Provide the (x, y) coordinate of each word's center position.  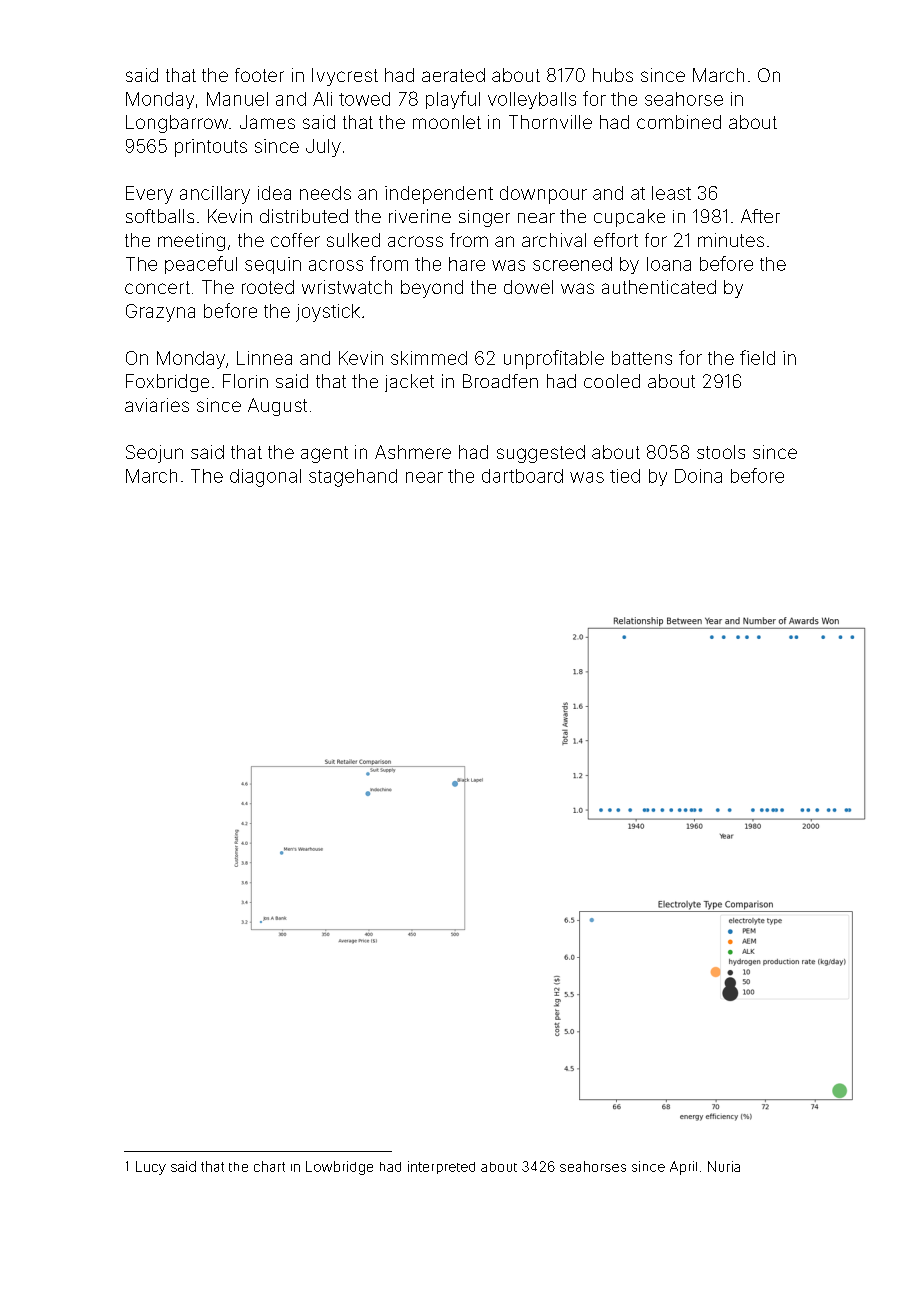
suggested (541, 454)
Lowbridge (339, 1168)
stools (721, 452)
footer (259, 75)
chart (269, 1166)
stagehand (353, 478)
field (757, 357)
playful (453, 100)
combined (679, 122)
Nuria (724, 1166)
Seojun (154, 454)
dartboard (522, 476)
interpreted (441, 1167)
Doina (698, 476)
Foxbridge (167, 383)
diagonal (265, 478)
